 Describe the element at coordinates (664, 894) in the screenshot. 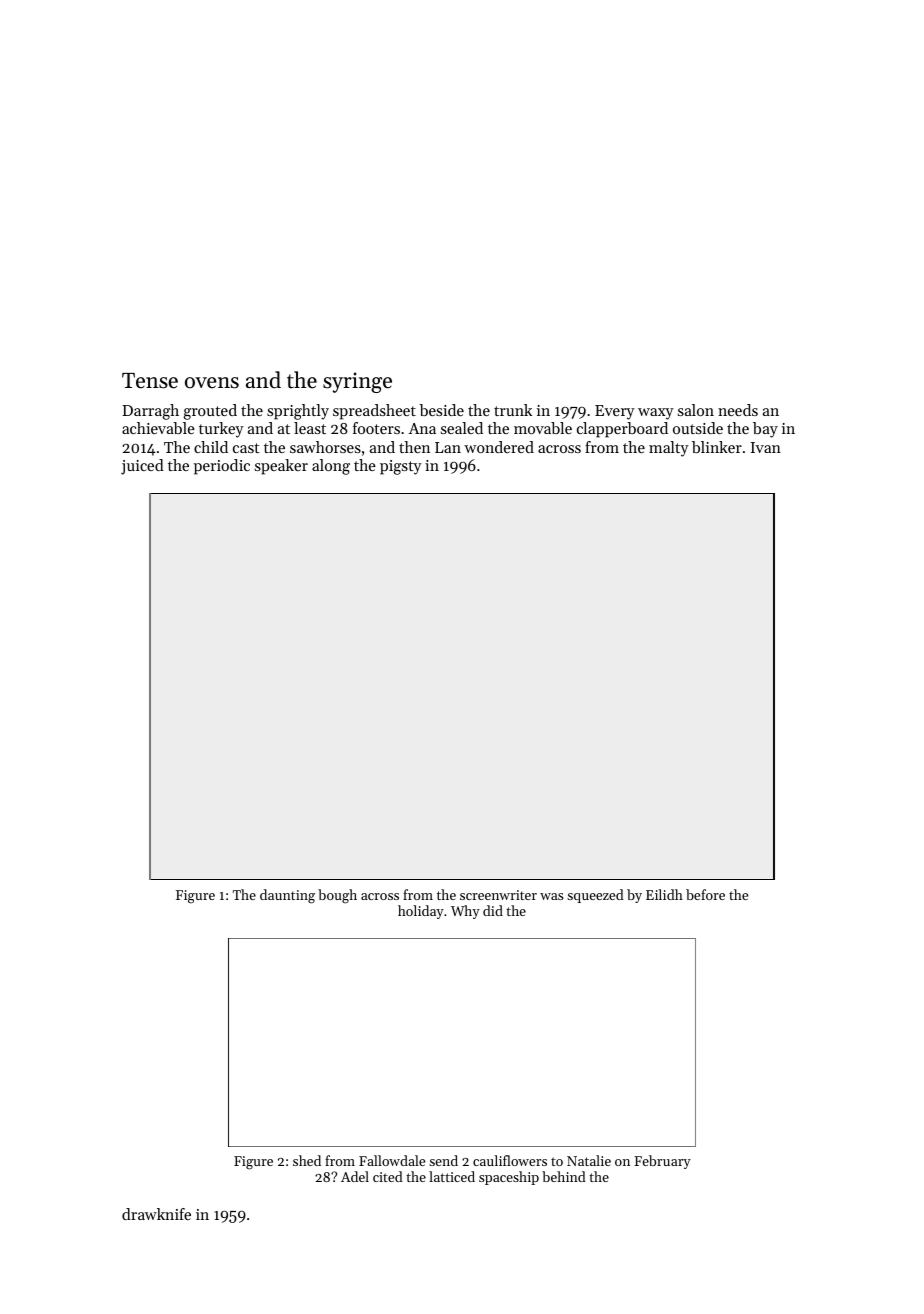

I see `Eilidh` at that location.
